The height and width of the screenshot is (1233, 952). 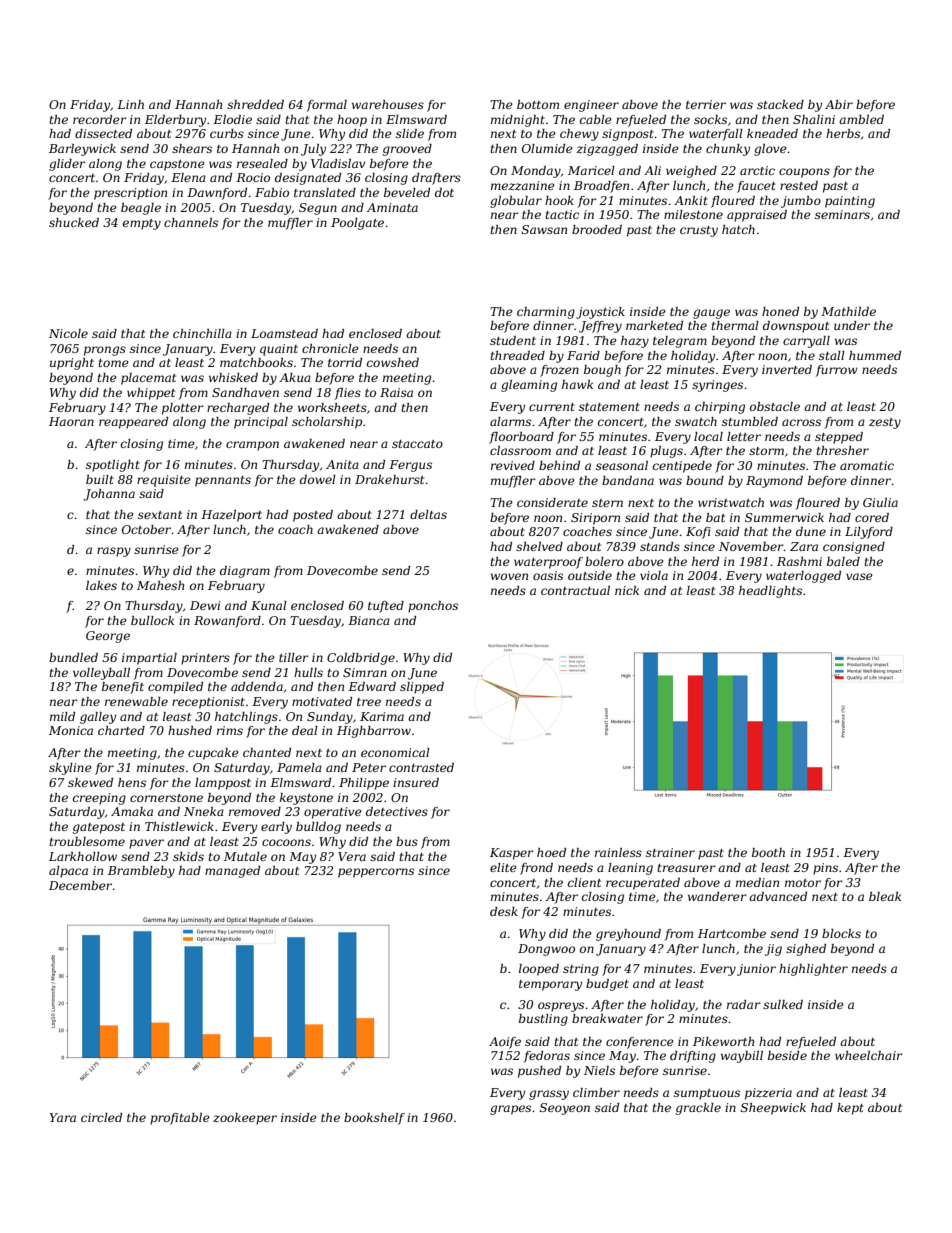 What do you see at coordinates (698, 1109) in the screenshot?
I see `grackle` at bounding box center [698, 1109].
